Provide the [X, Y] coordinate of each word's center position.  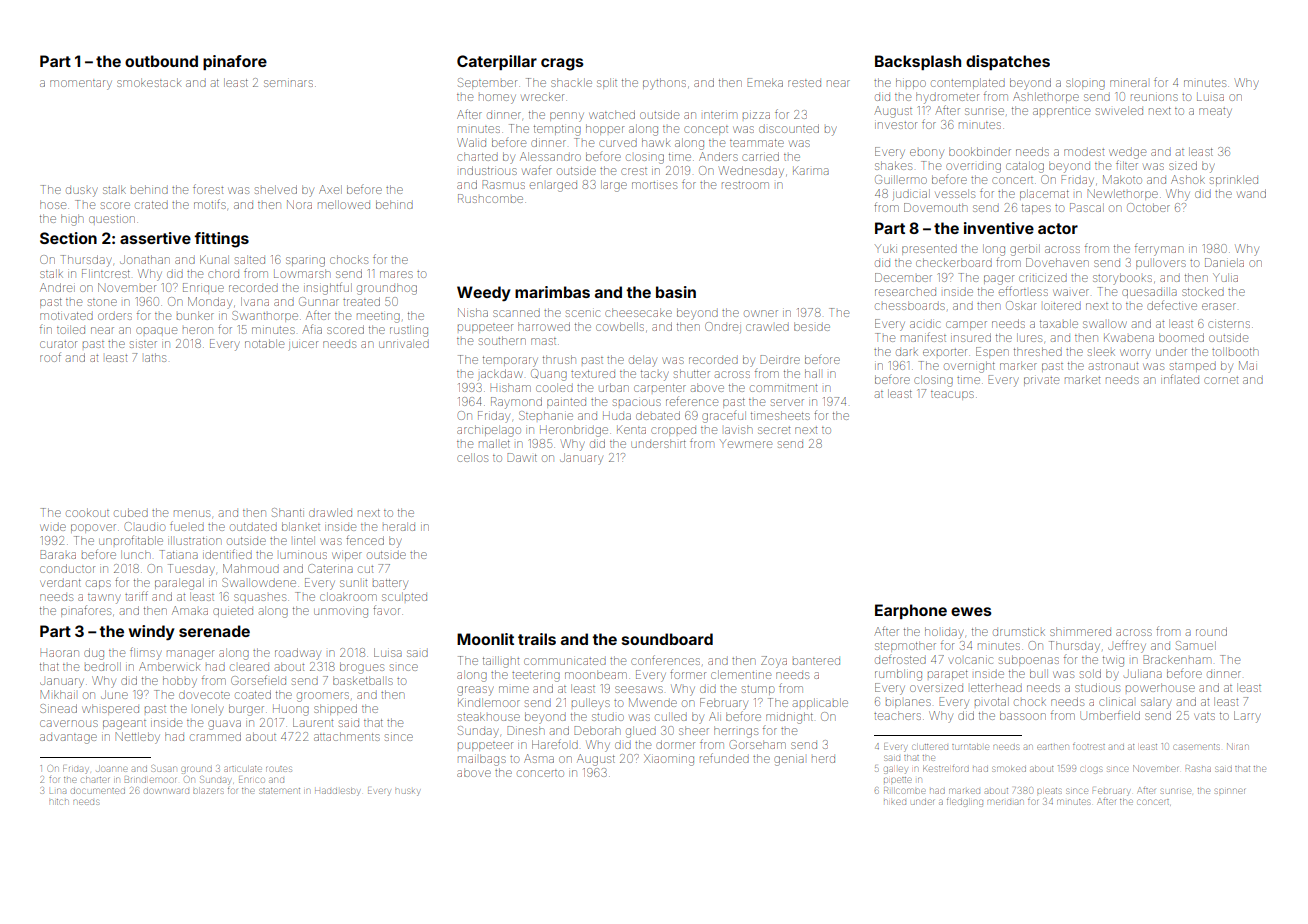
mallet [494, 443]
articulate [243, 769]
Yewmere [746, 444]
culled [671, 716]
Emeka [765, 82]
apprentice [1061, 112]
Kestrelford [946, 769]
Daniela [1224, 262]
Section [68, 238]
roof [50, 357]
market [1082, 379]
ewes [971, 611]
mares [396, 274]
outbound [161, 61]
